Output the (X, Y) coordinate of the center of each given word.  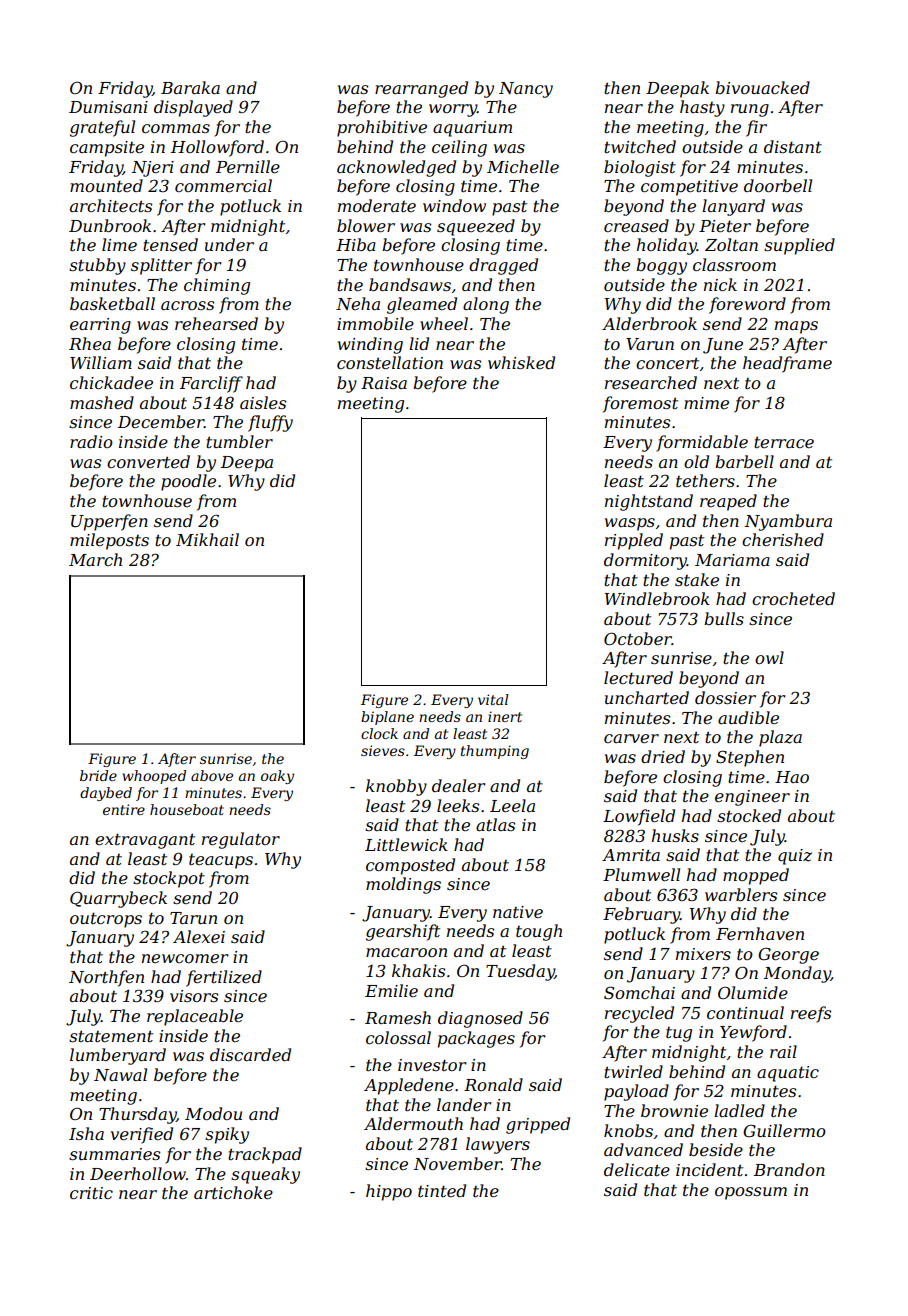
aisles (263, 402)
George (788, 956)
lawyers (498, 1145)
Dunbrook (110, 225)
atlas (495, 824)
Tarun (193, 918)
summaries (114, 1154)
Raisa (384, 383)
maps (796, 327)
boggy (661, 266)
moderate (377, 205)
